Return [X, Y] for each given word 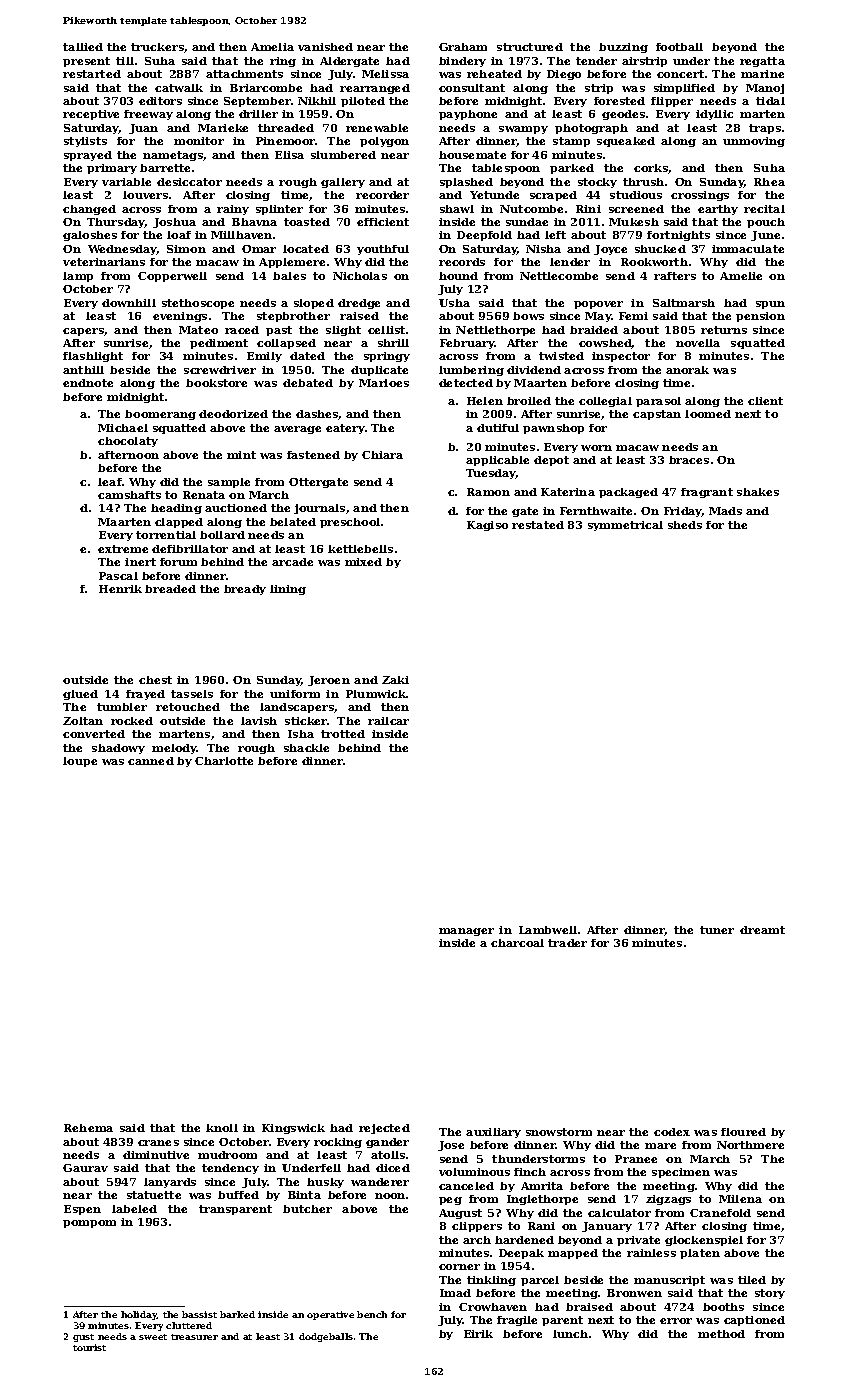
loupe [80, 762]
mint [241, 455]
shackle [306, 748]
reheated [494, 74]
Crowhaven [493, 1307]
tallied [83, 47]
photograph [591, 129]
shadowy [118, 749]
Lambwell [548, 930]
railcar [388, 721]
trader [567, 943]
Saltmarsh [684, 303]
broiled [529, 401]
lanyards [170, 1183]
